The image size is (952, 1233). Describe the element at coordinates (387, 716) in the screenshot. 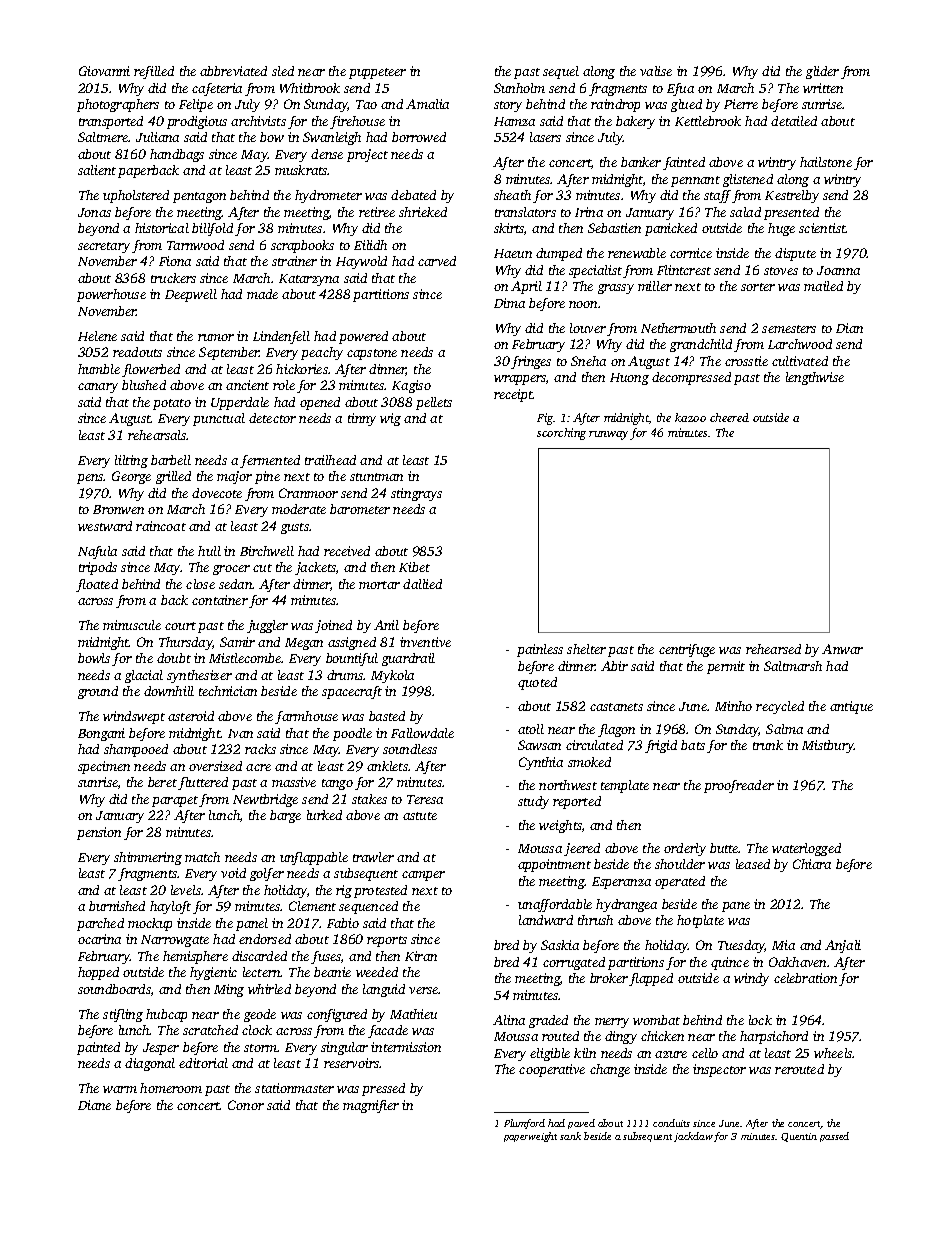

I see `basted` at that location.
